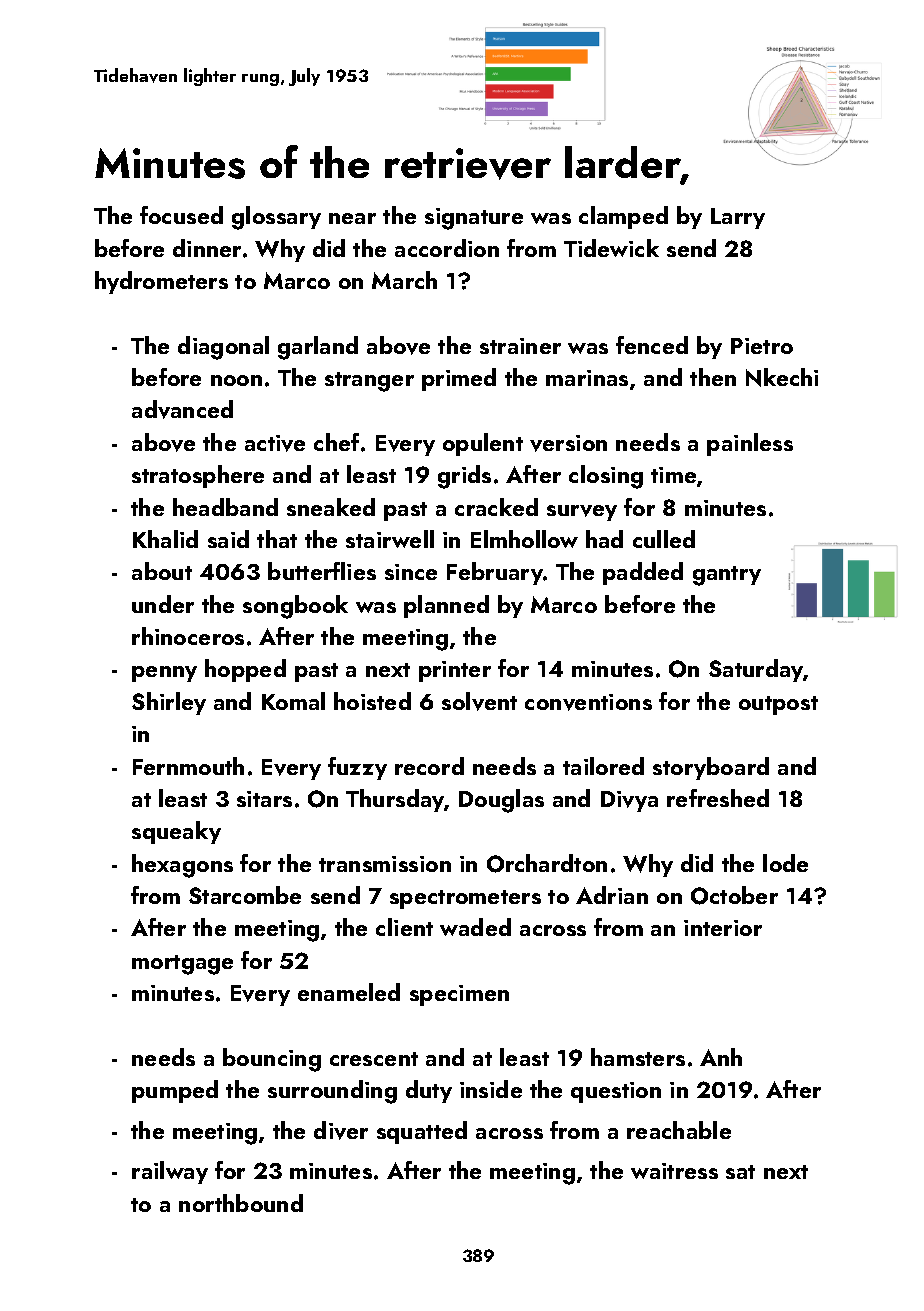  What do you see at coordinates (372, 701) in the image?
I see `hoisted` at bounding box center [372, 701].
